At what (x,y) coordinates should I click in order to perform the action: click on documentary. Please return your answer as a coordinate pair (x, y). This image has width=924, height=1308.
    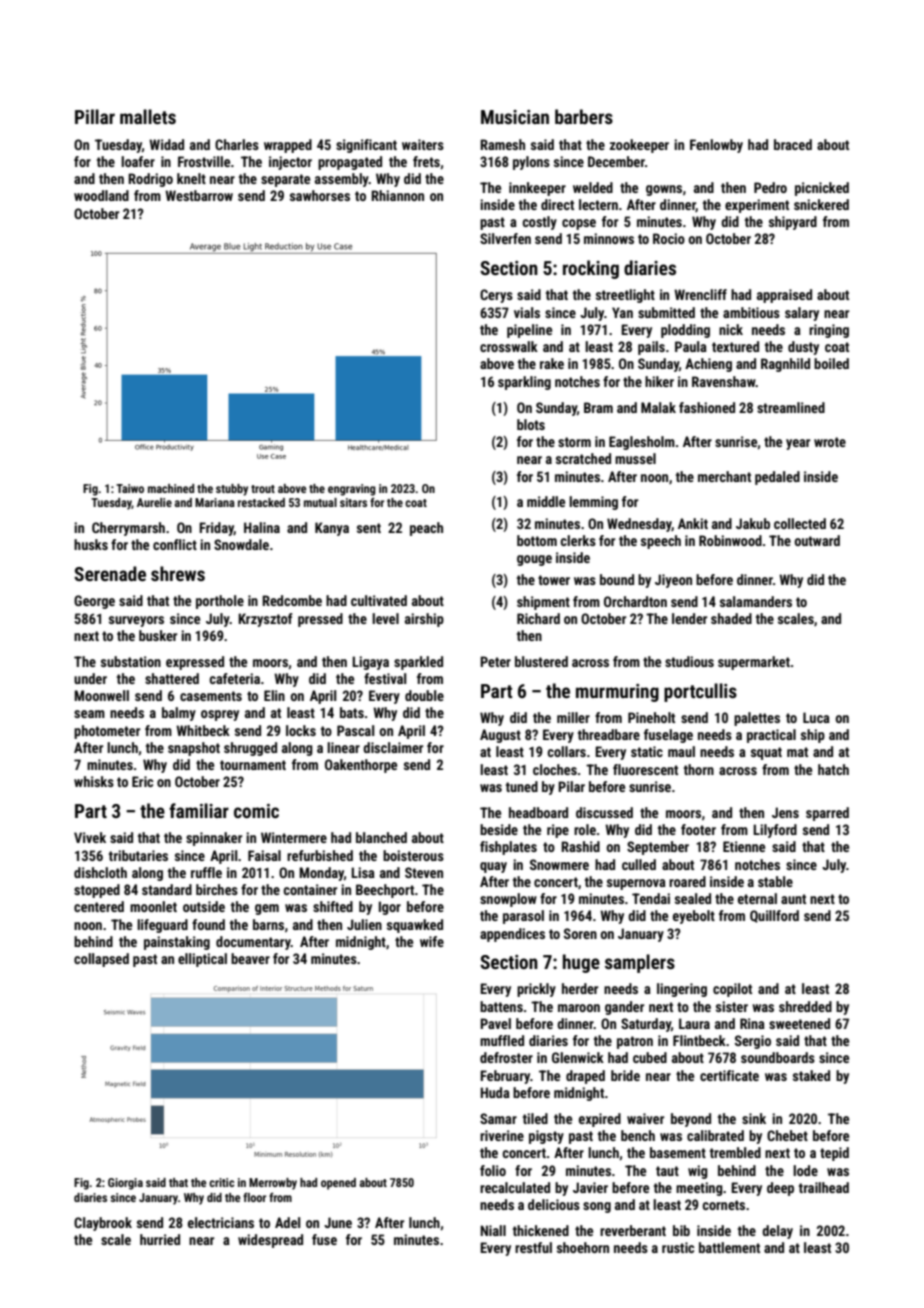
    Looking at the image, I should click on (253, 943).
